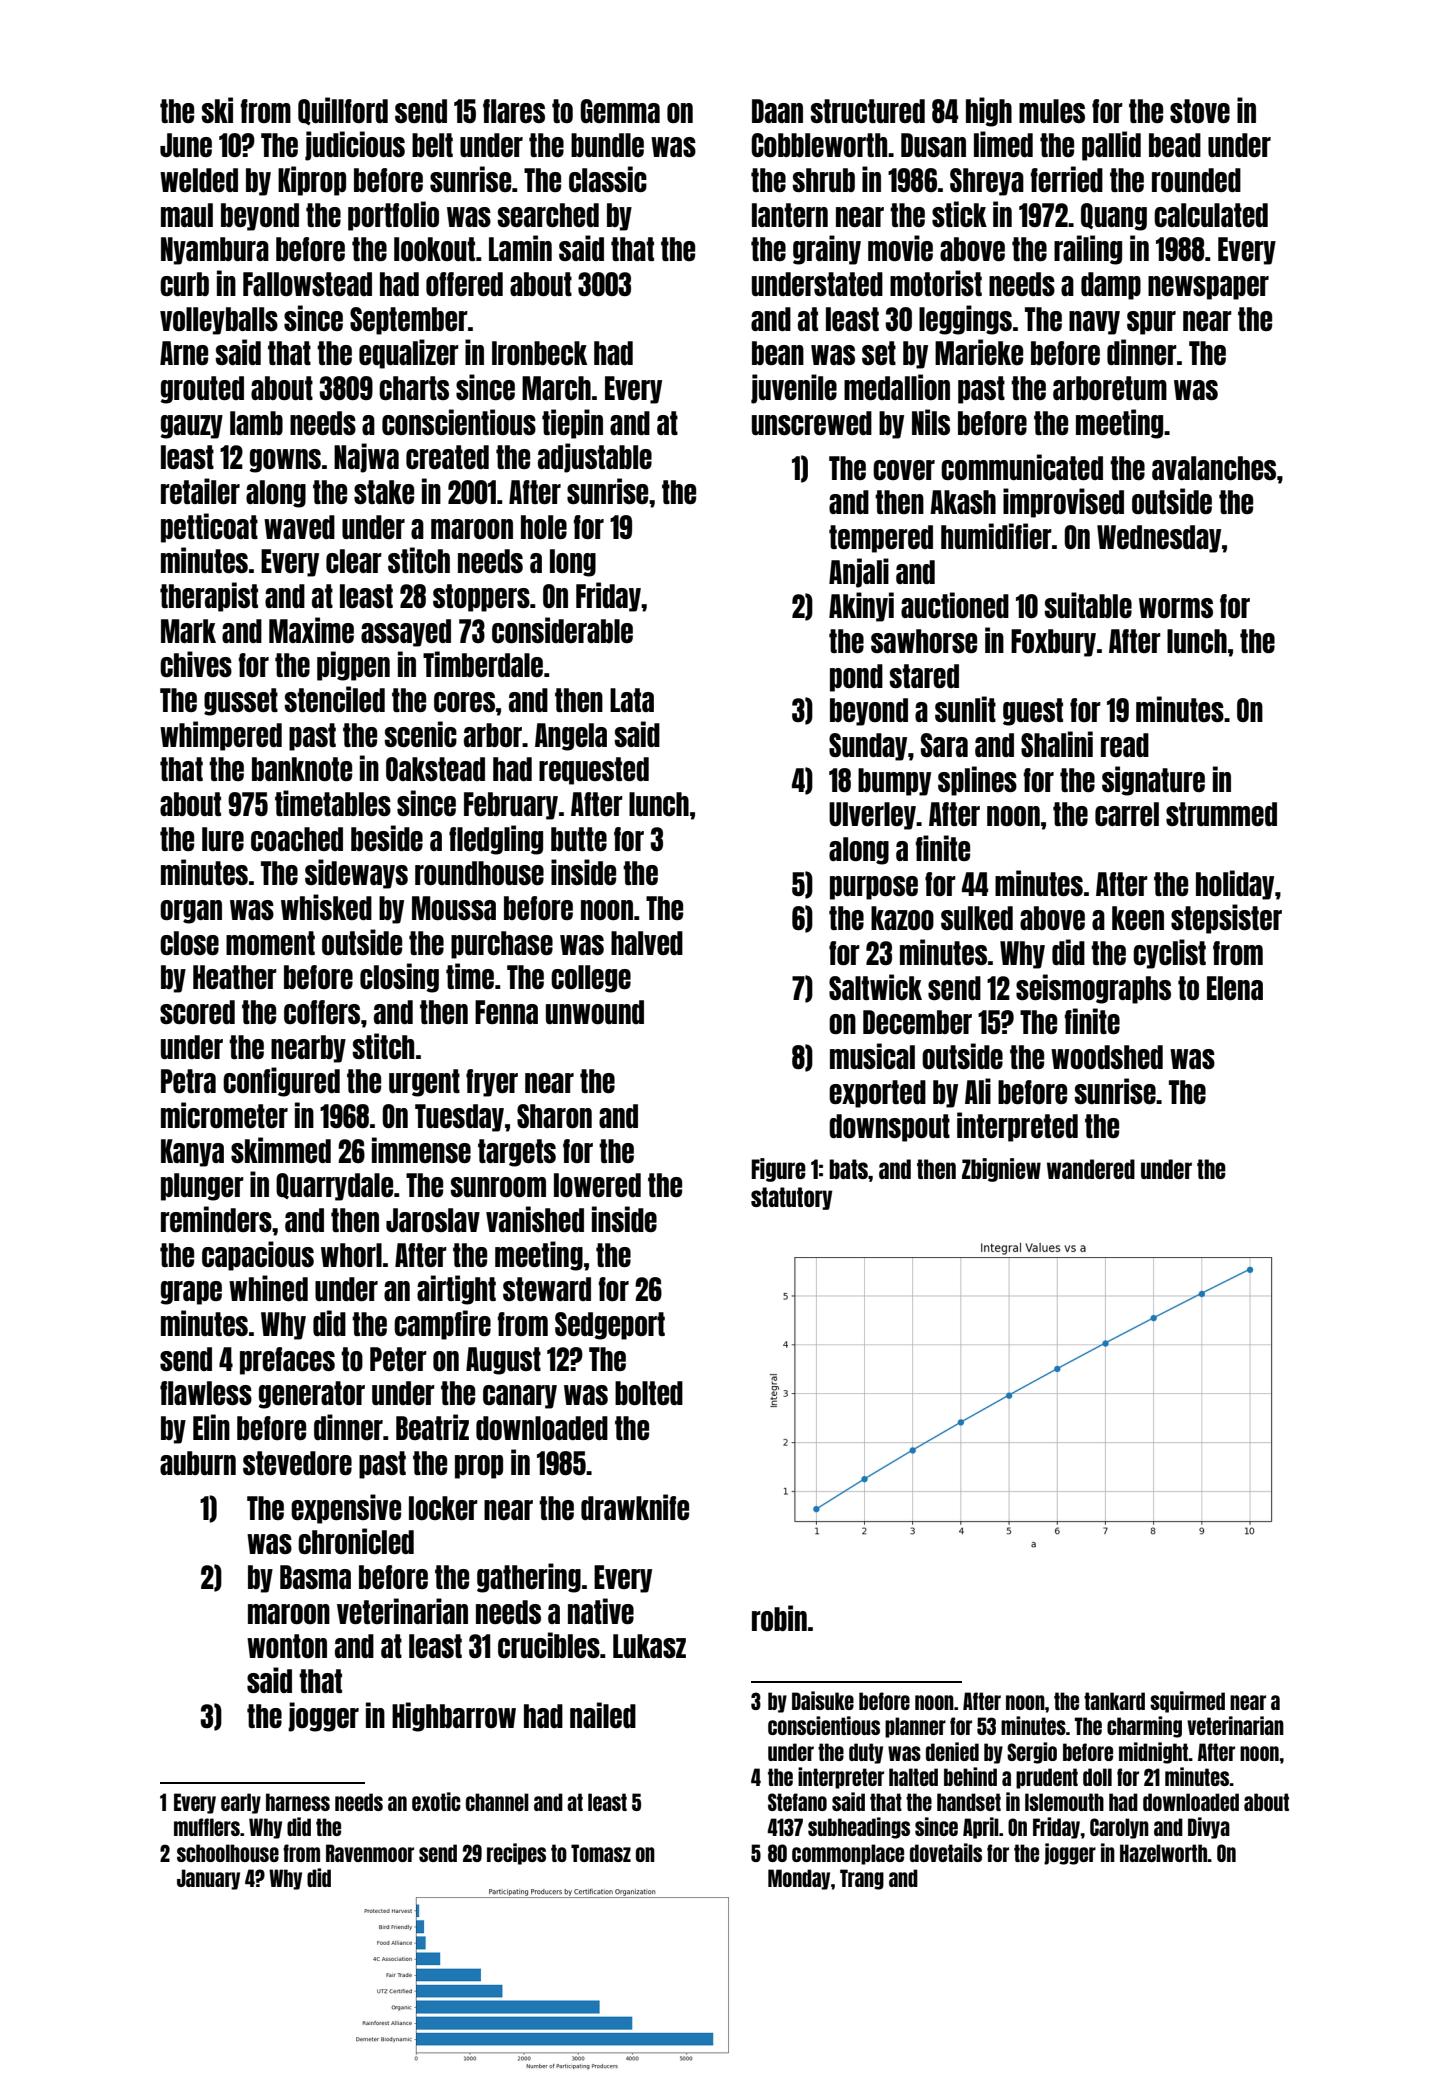 The image size is (1450, 2100). I want to click on portfolio, so click(393, 216).
